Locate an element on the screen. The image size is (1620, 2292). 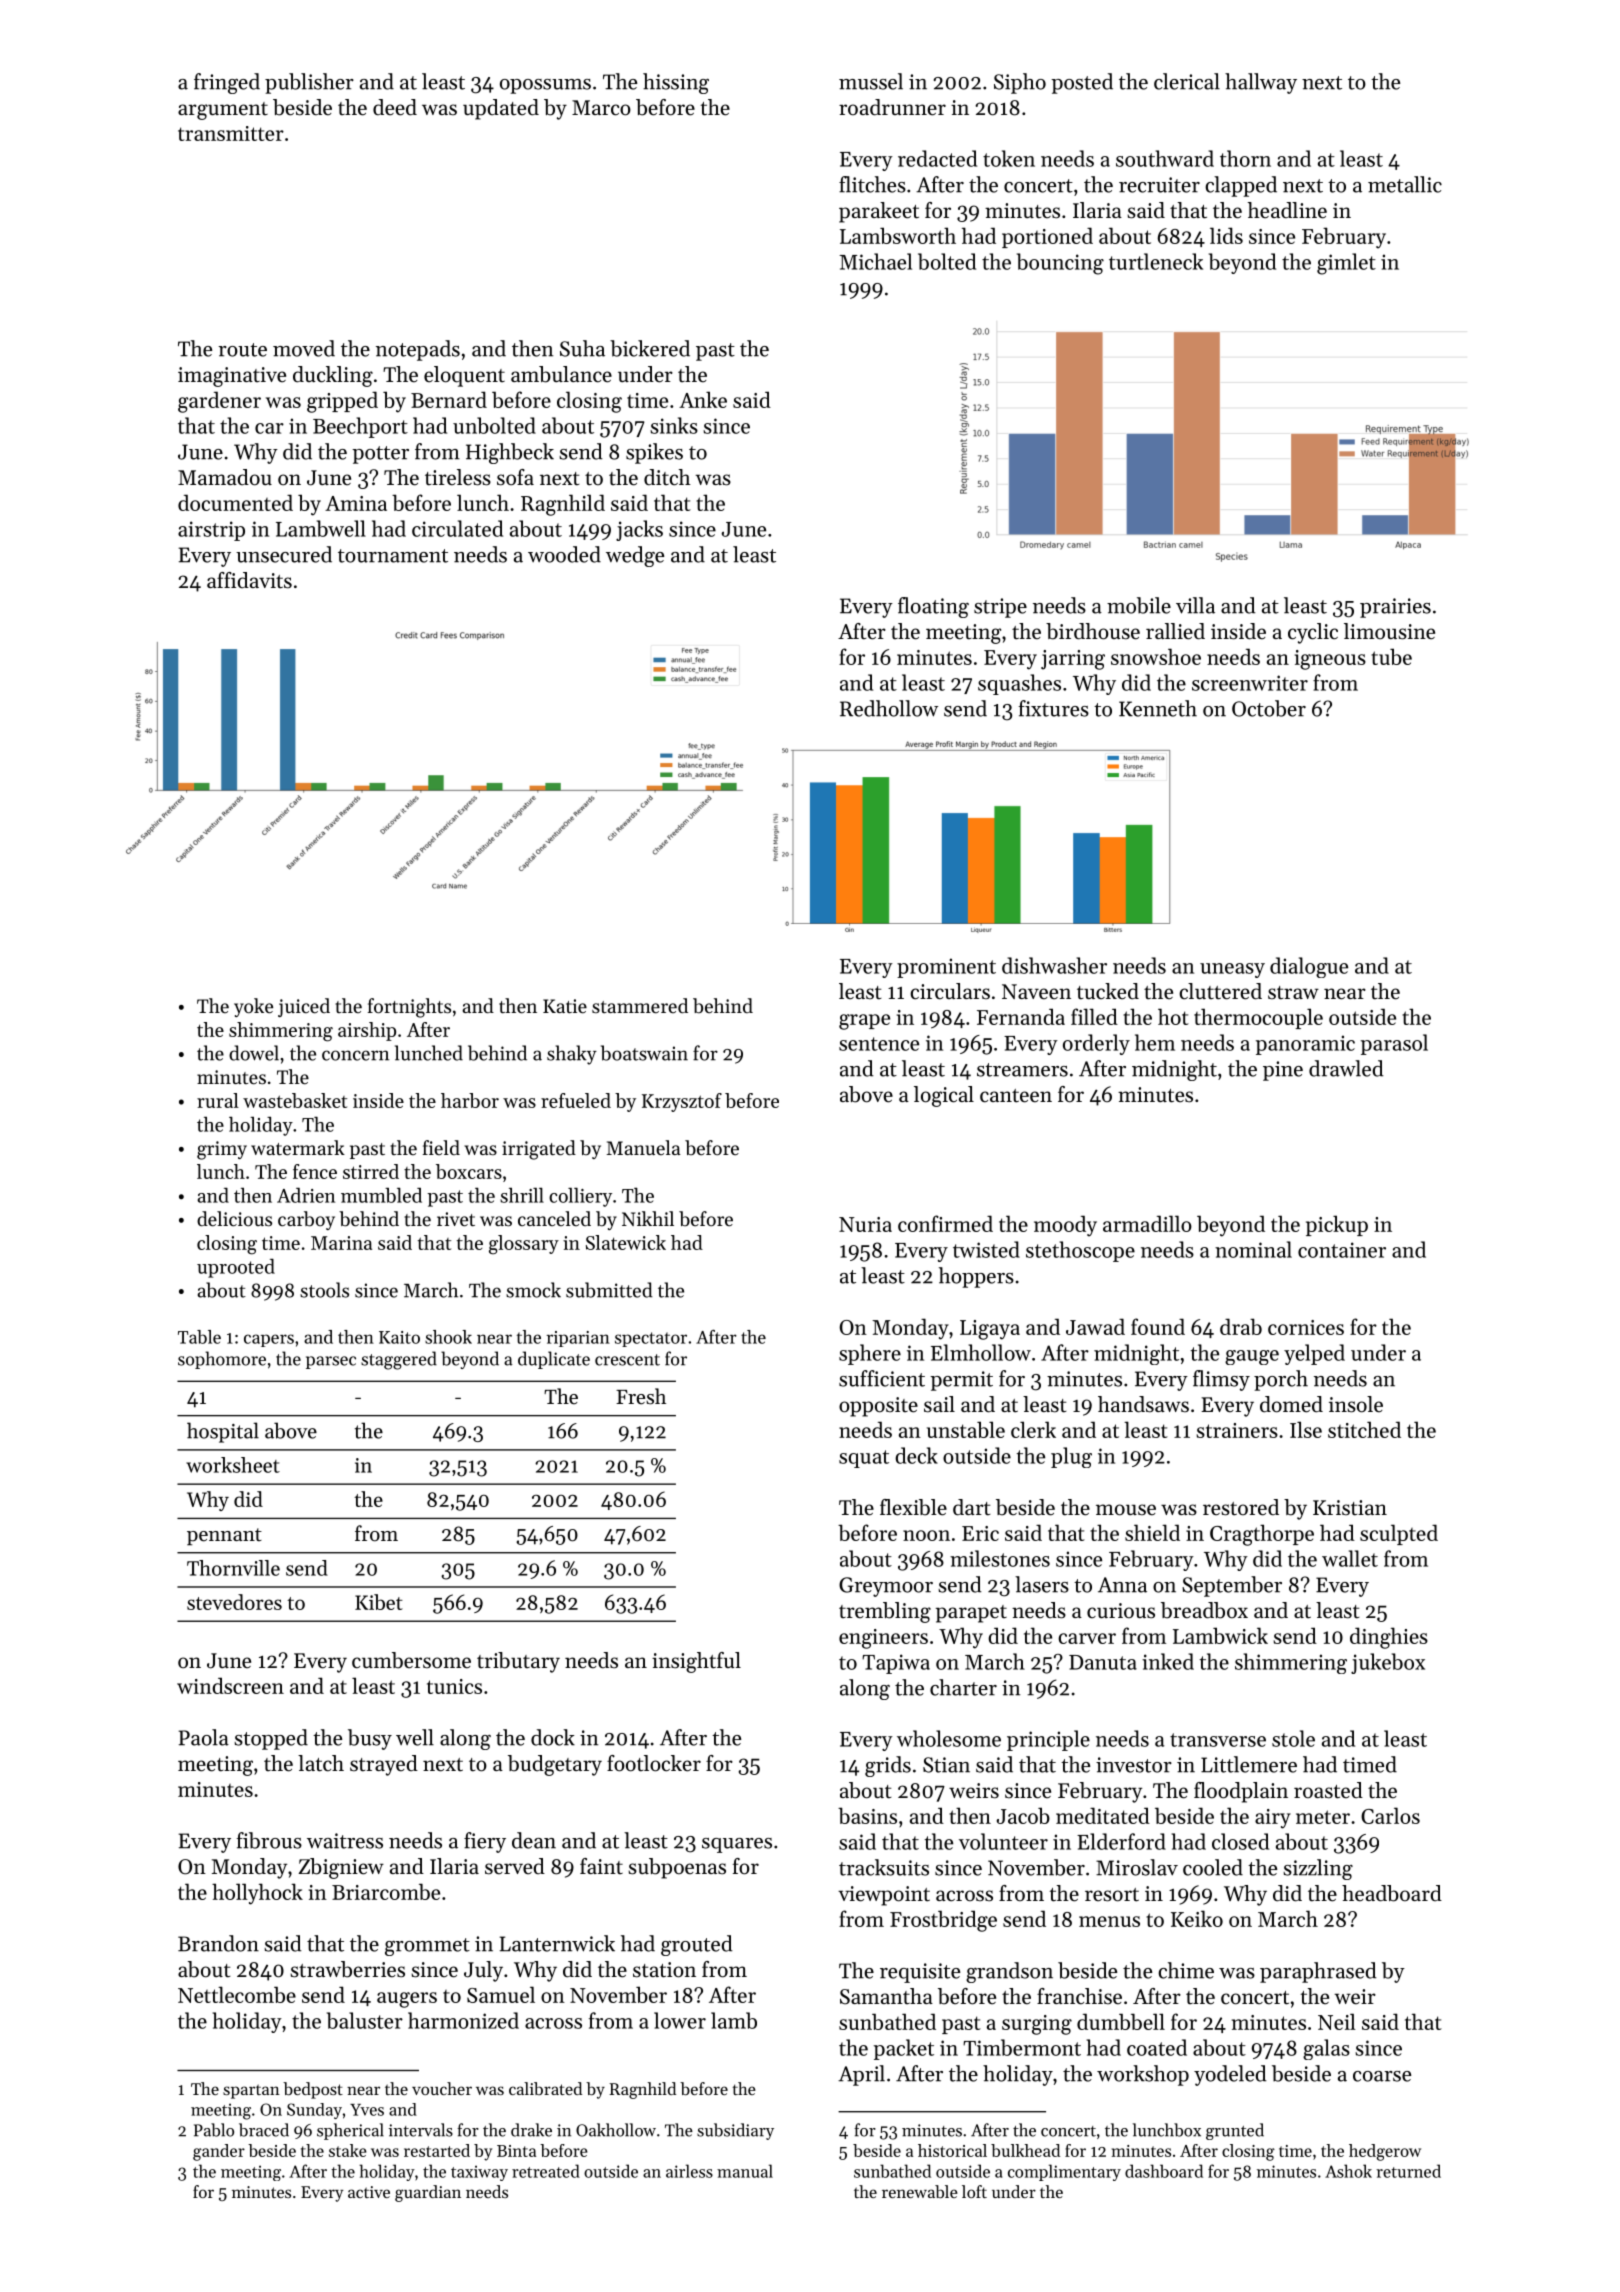
sentence is located at coordinates (879, 1044).
